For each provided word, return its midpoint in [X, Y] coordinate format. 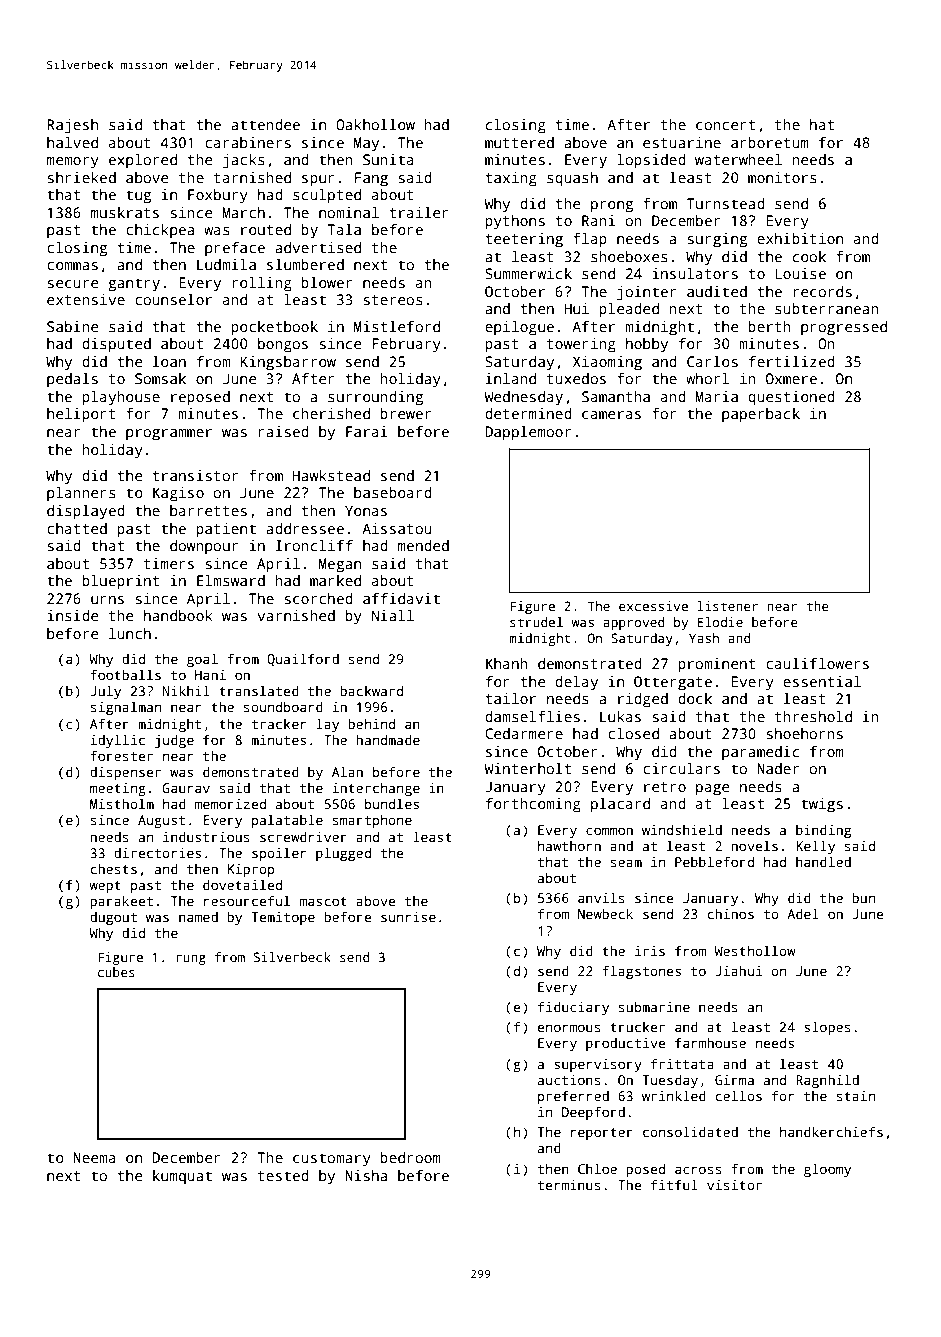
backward [371, 690]
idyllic [118, 741]
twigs [822, 805]
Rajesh [72, 126]
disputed [116, 345]
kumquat [182, 1177]
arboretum [770, 142]
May [366, 144]
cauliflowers [817, 663]
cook [809, 256]
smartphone [372, 821]
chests [113, 868]
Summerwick [528, 274]
